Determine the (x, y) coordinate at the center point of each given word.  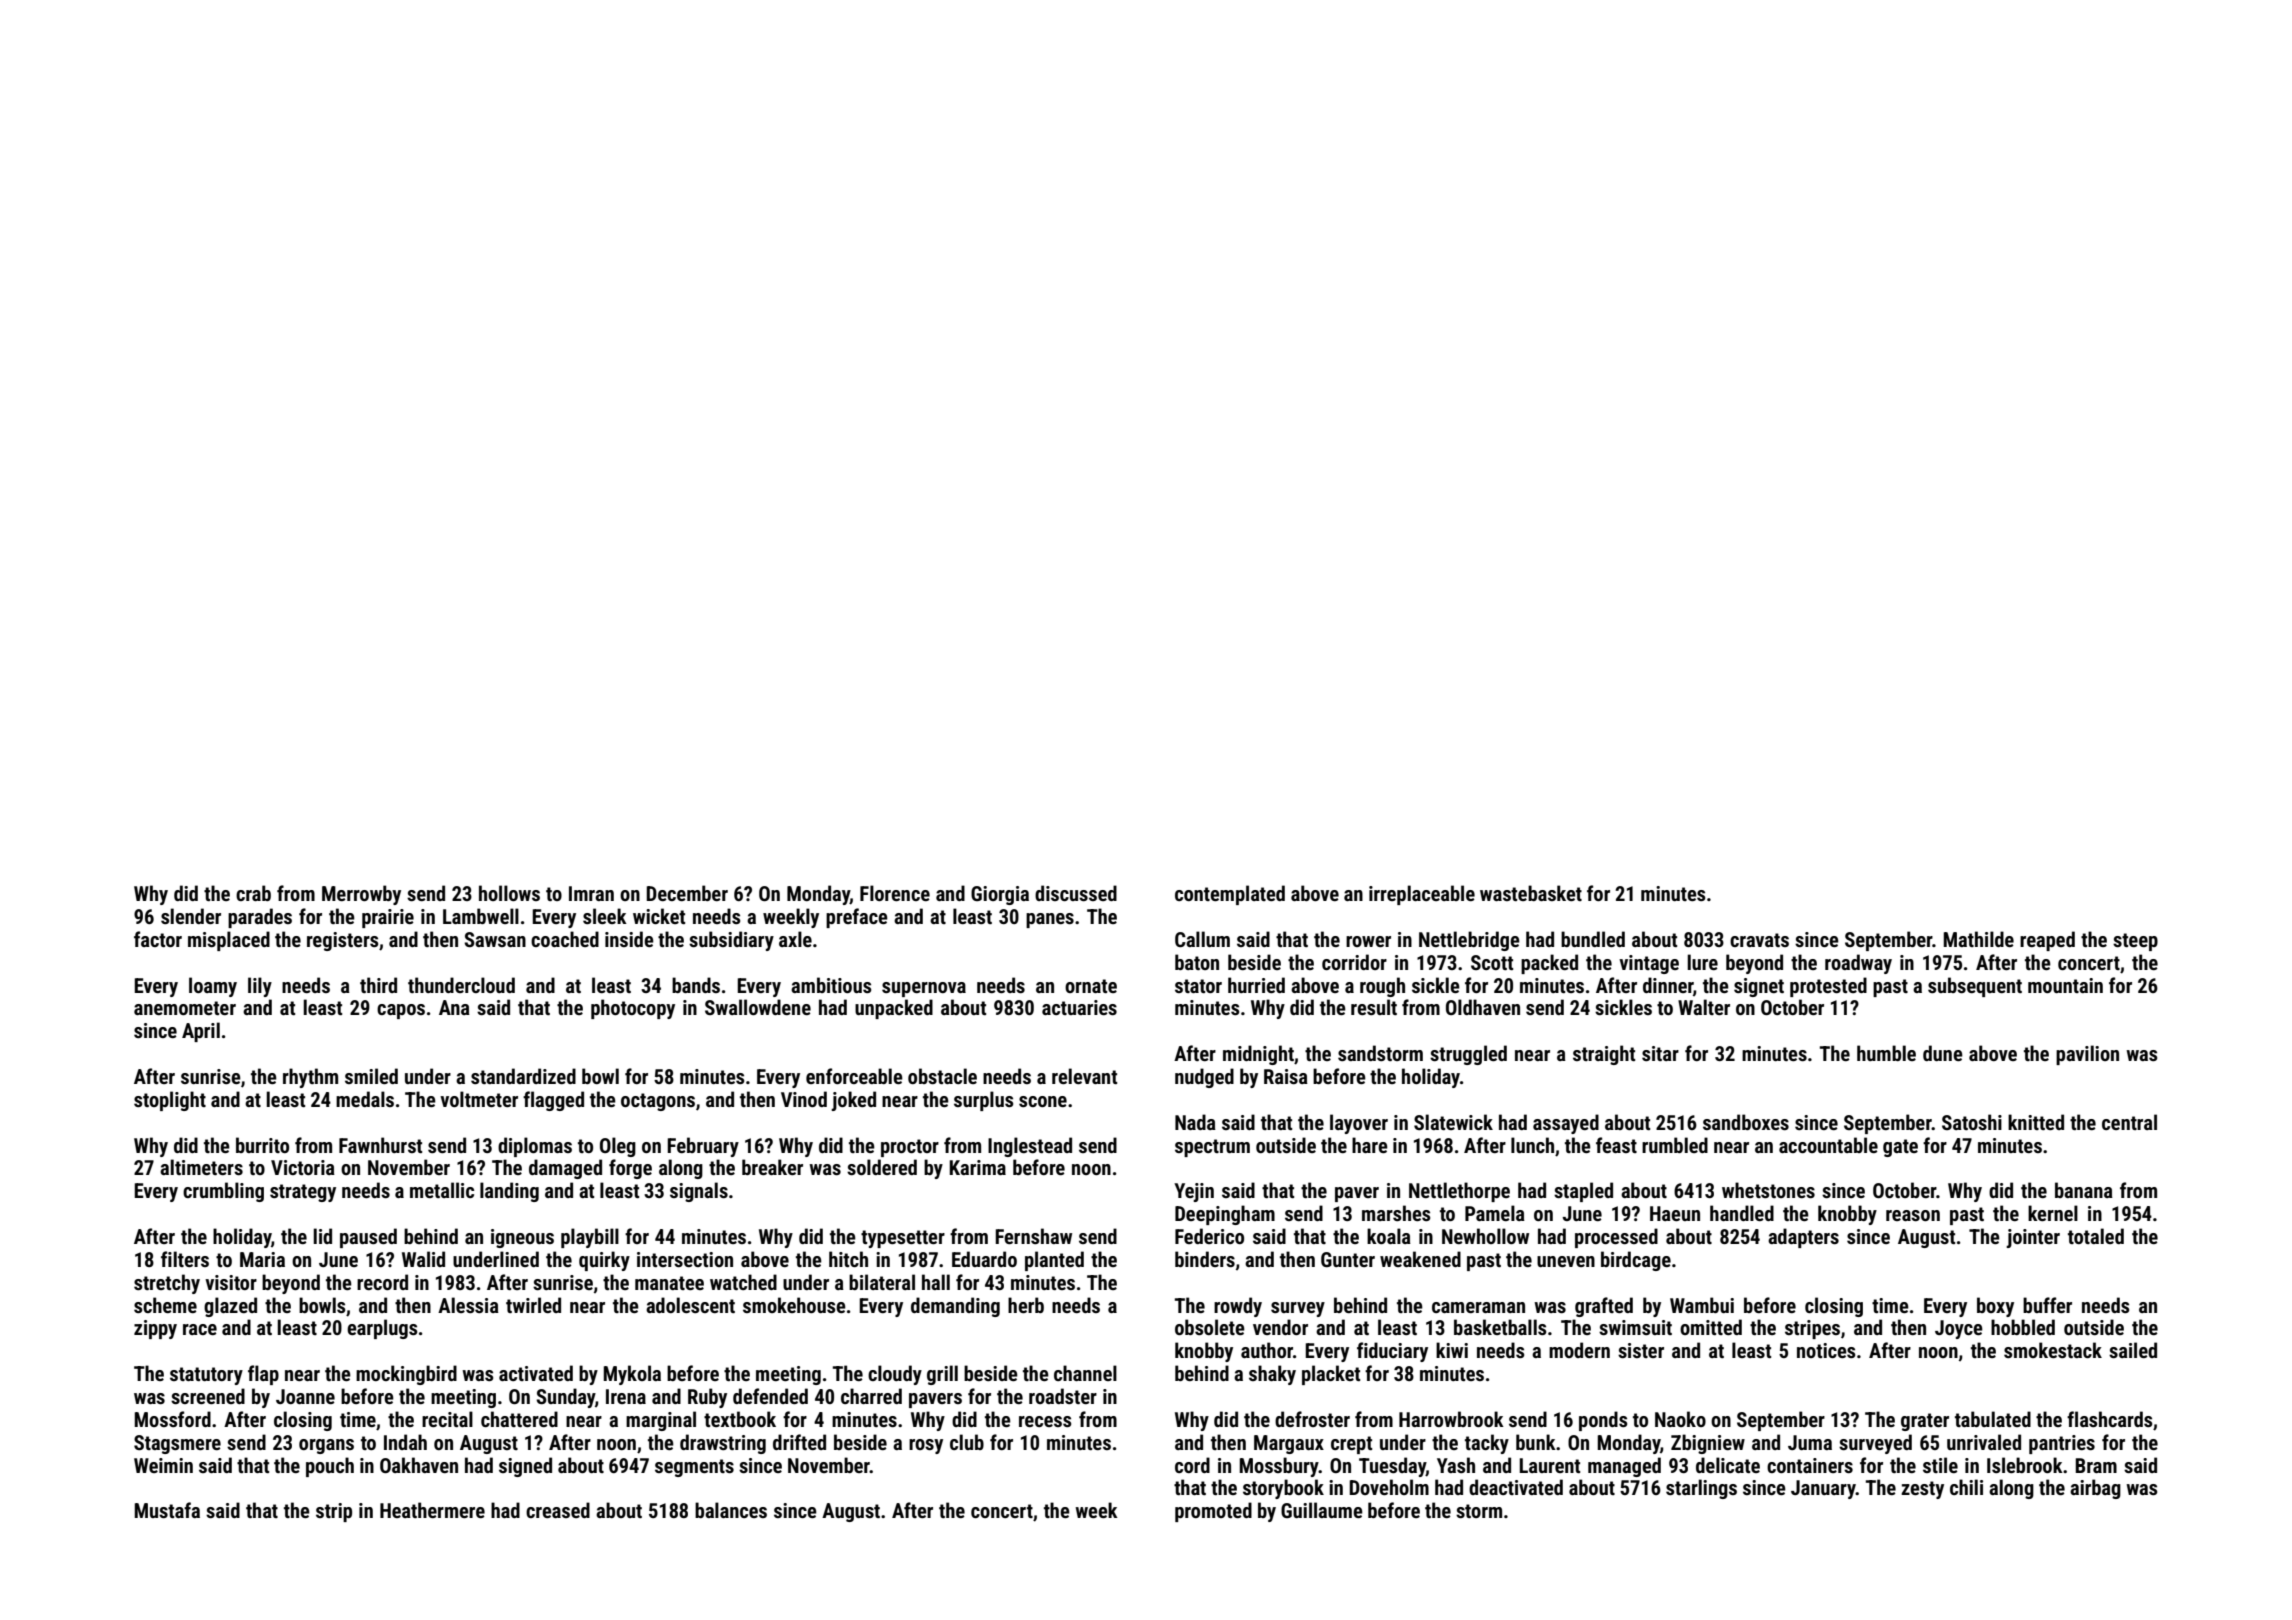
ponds (1603, 1421)
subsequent (1975, 987)
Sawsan (495, 939)
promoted (1213, 1512)
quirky (604, 1261)
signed (525, 1467)
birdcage (1636, 1261)
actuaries (1079, 1007)
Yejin (1194, 1192)
